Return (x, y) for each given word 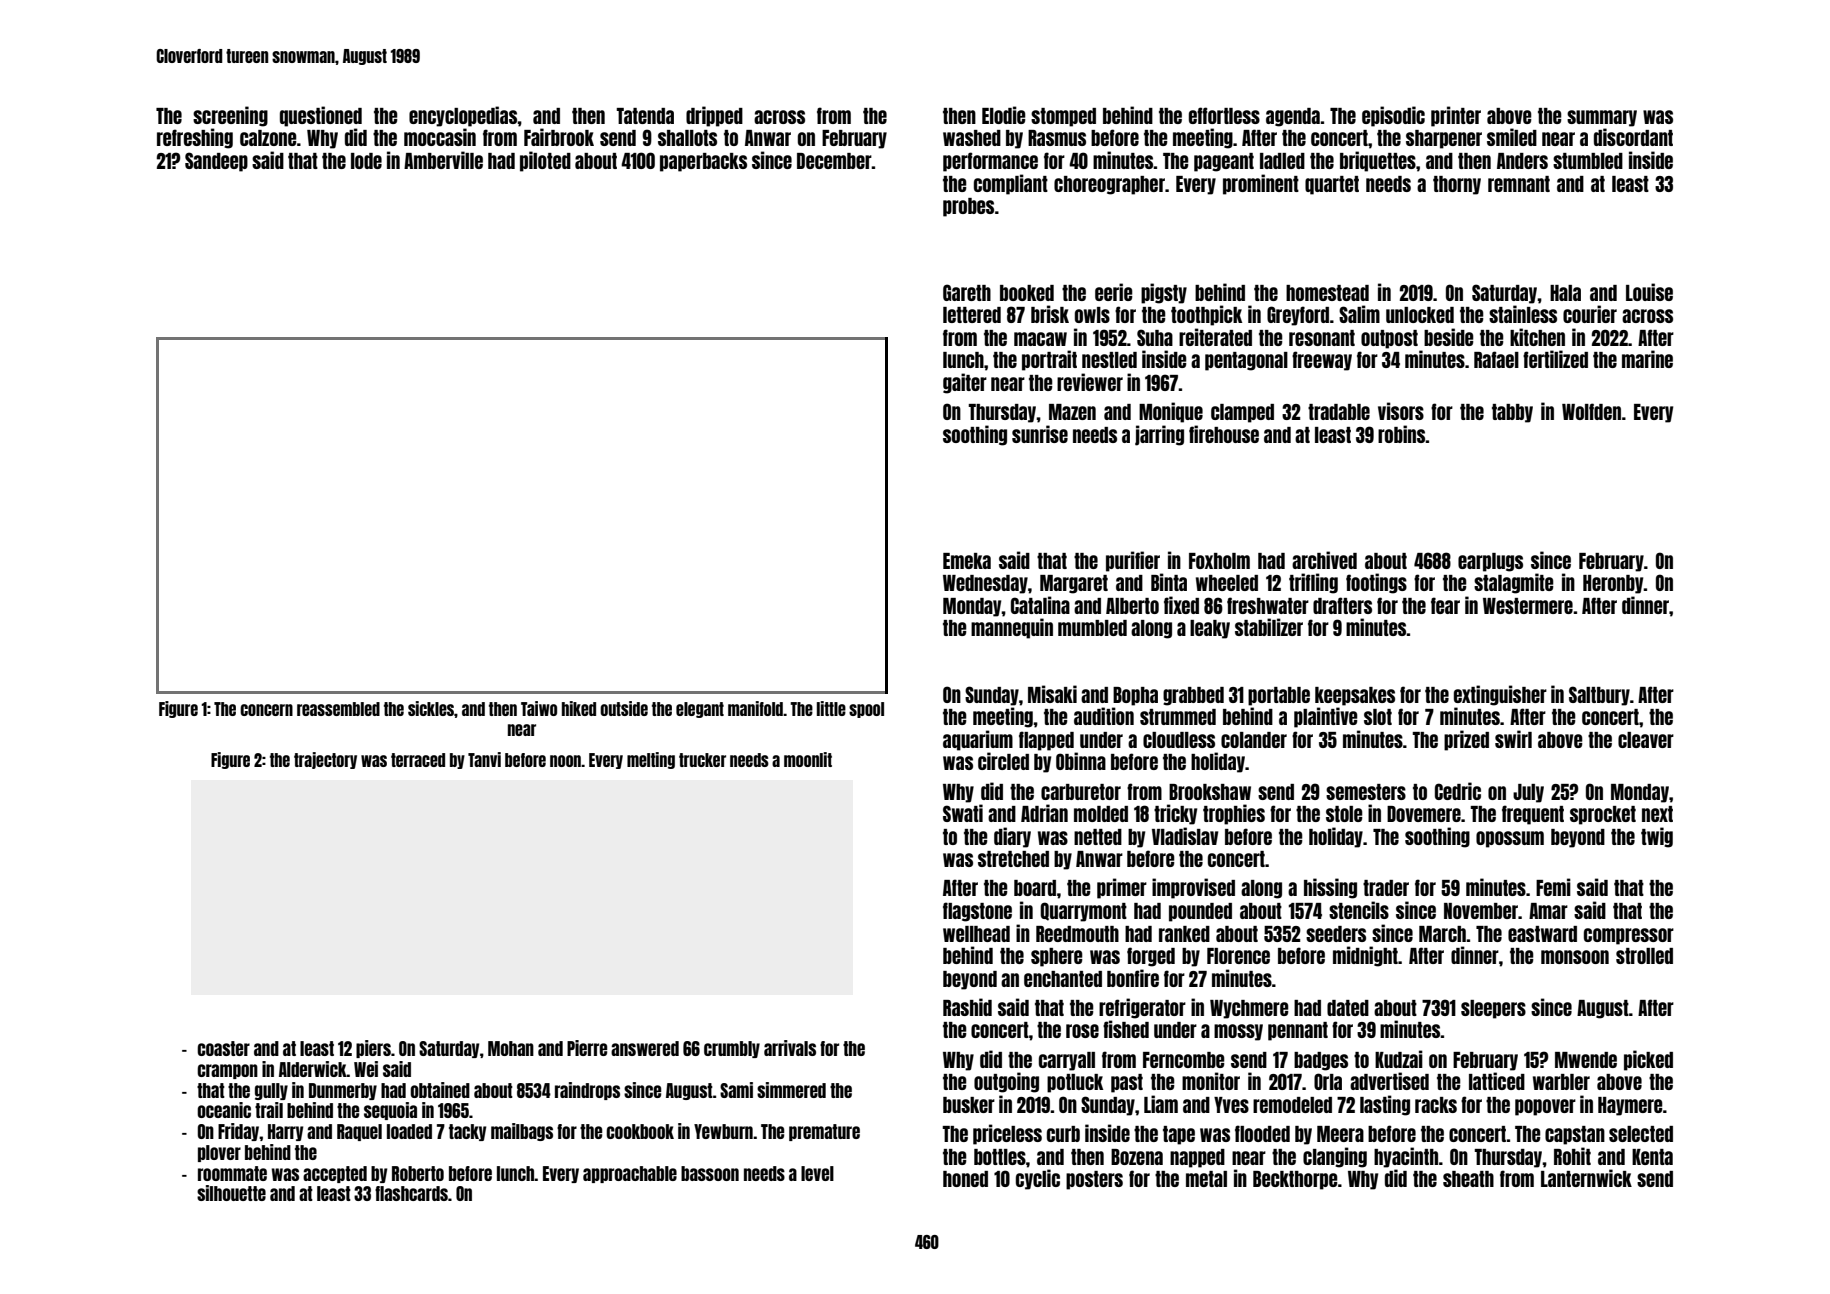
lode (366, 161)
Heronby (1613, 584)
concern (266, 710)
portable (1279, 696)
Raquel (359, 1132)
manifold (756, 708)
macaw (1040, 339)
